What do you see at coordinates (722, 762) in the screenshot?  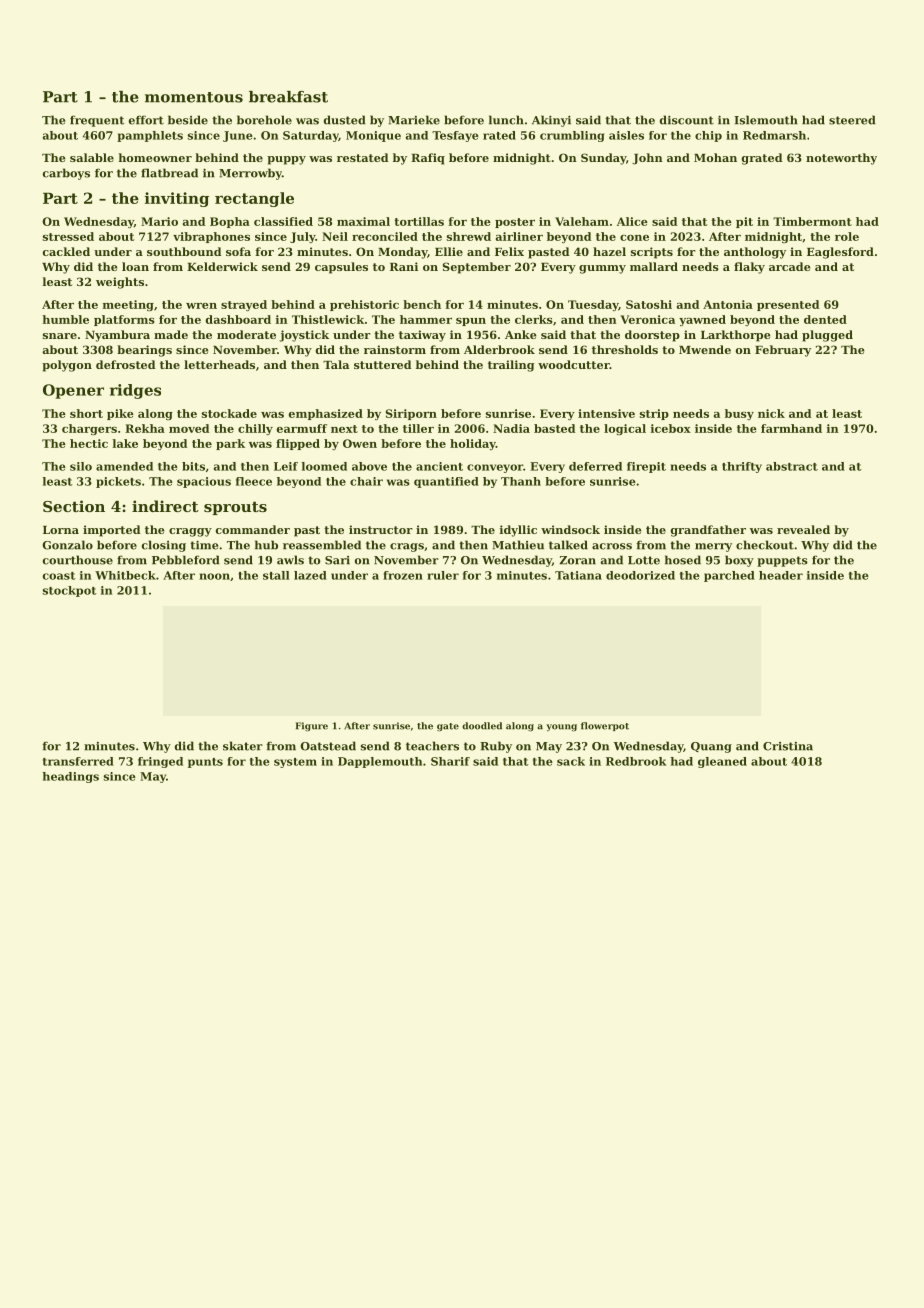 I see `gleaned` at bounding box center [722, 762].
